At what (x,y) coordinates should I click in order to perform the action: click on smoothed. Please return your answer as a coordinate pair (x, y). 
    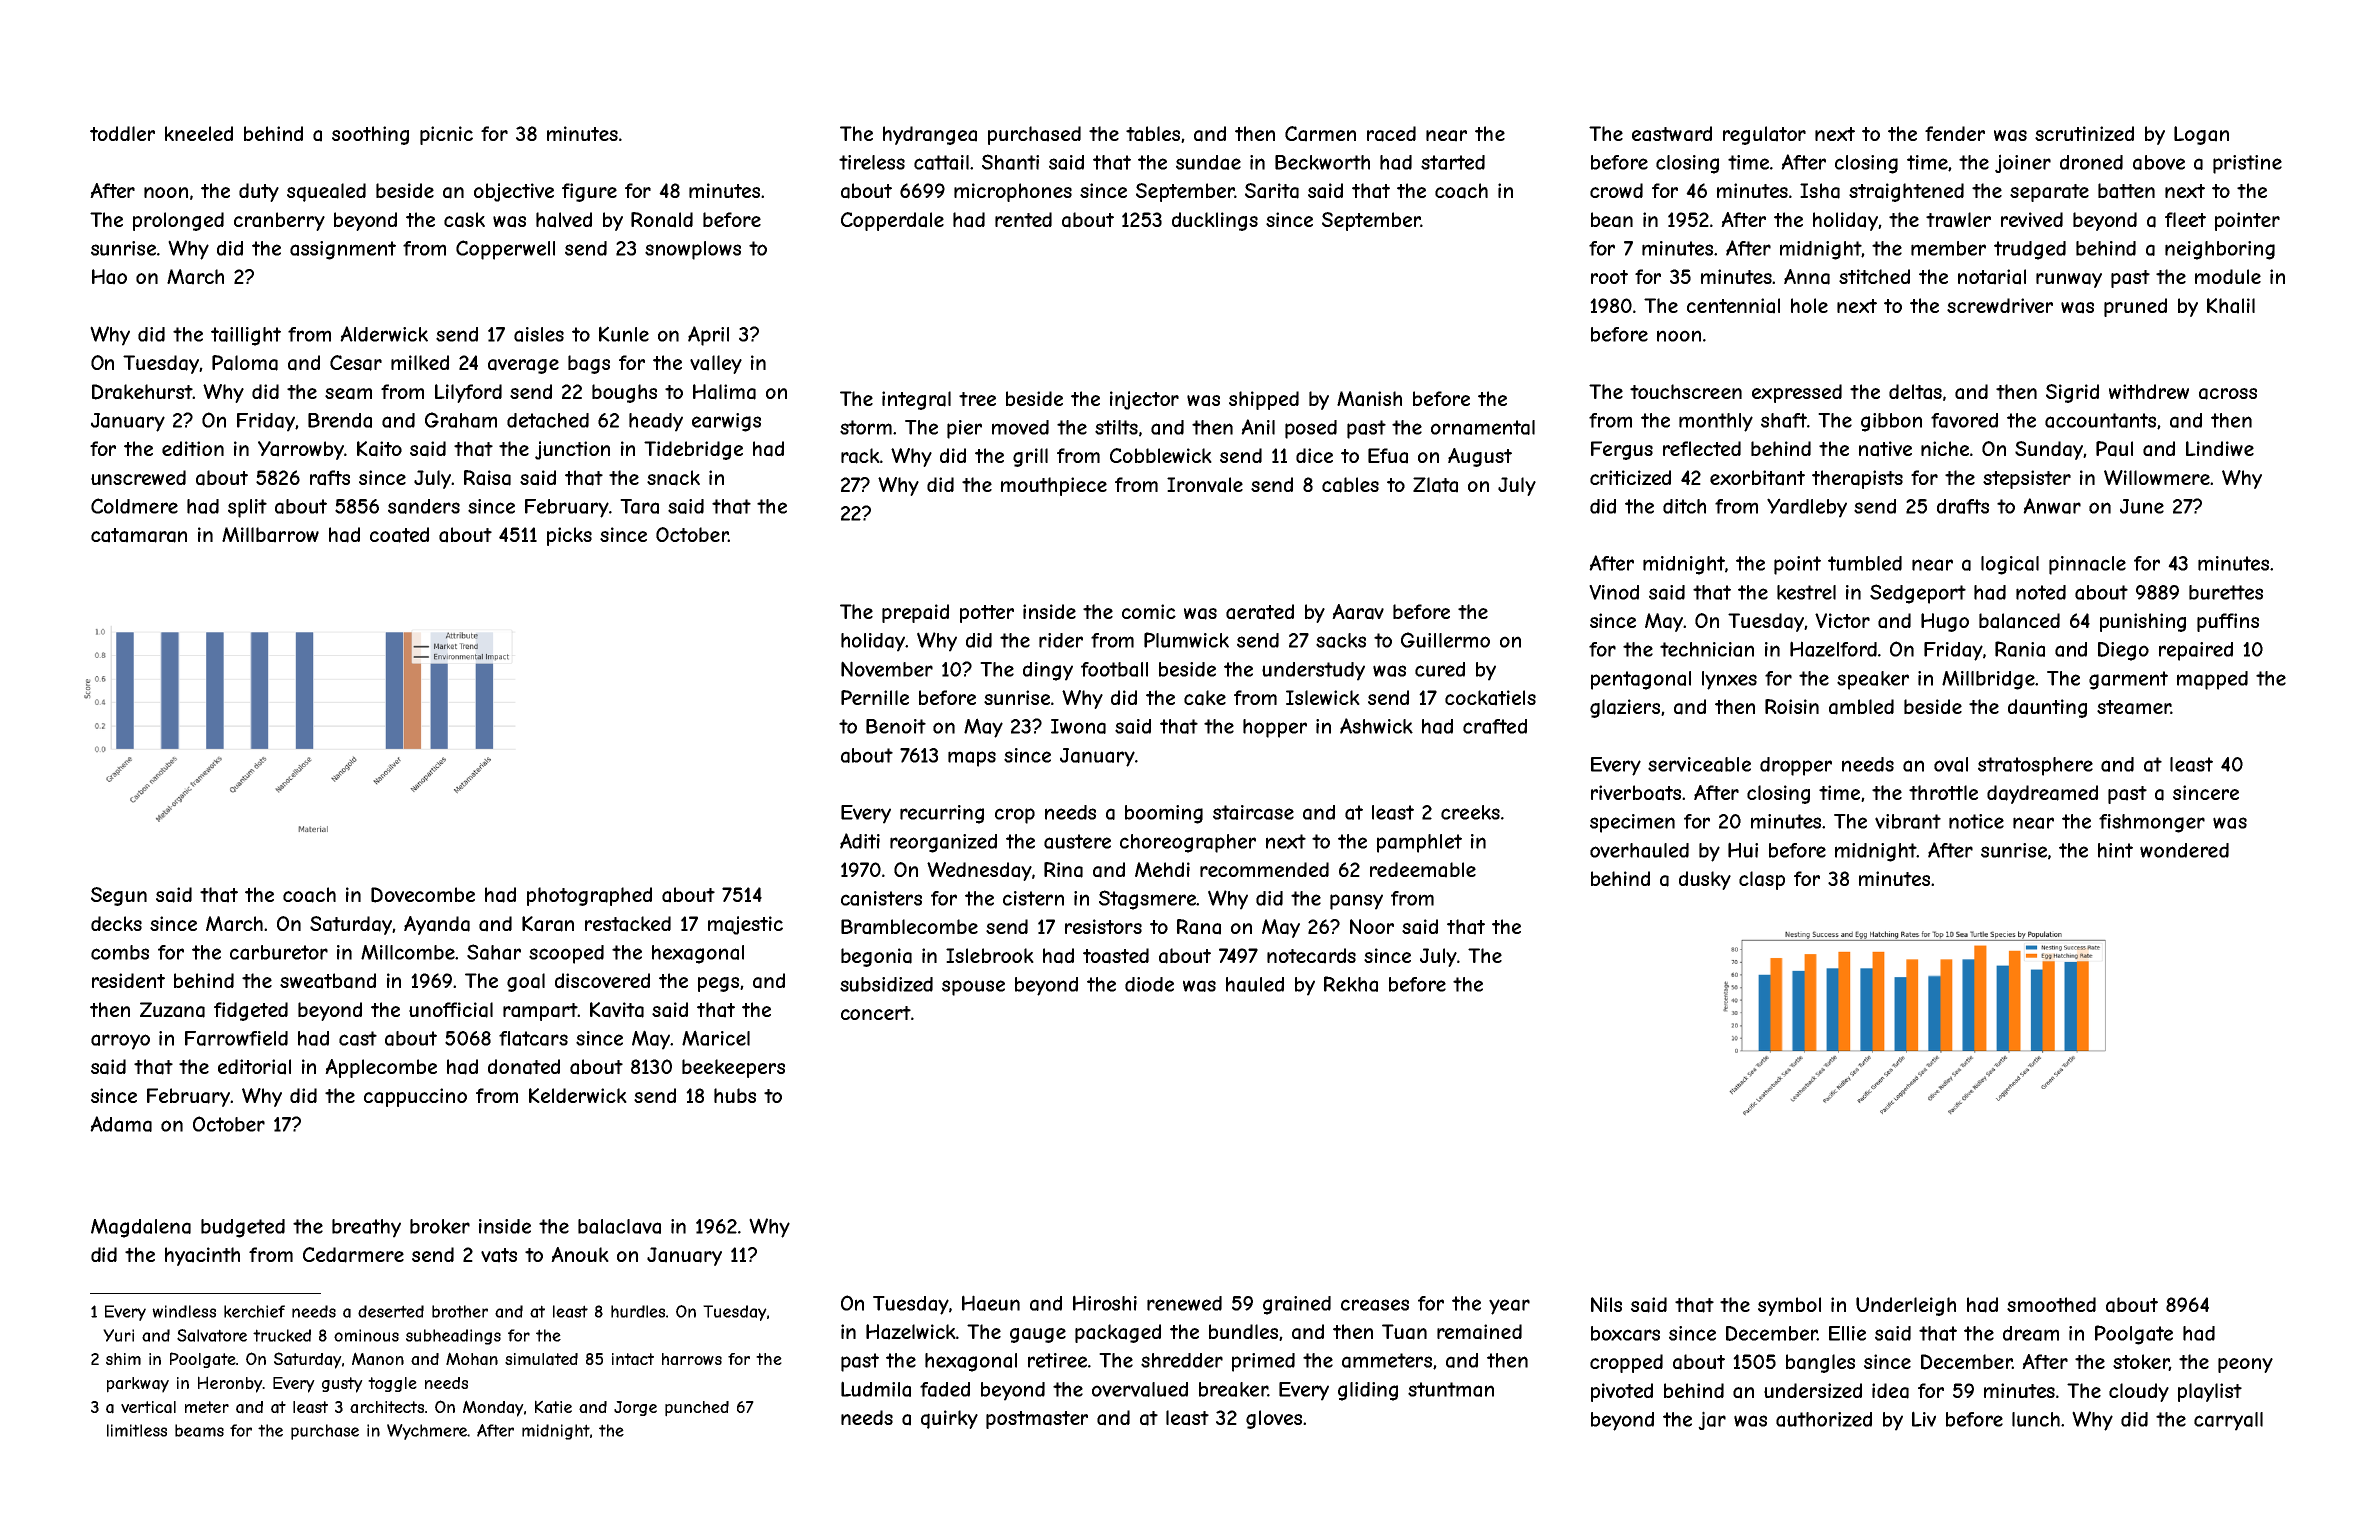
    Looking at the image, I should click on (2051, 1304).
